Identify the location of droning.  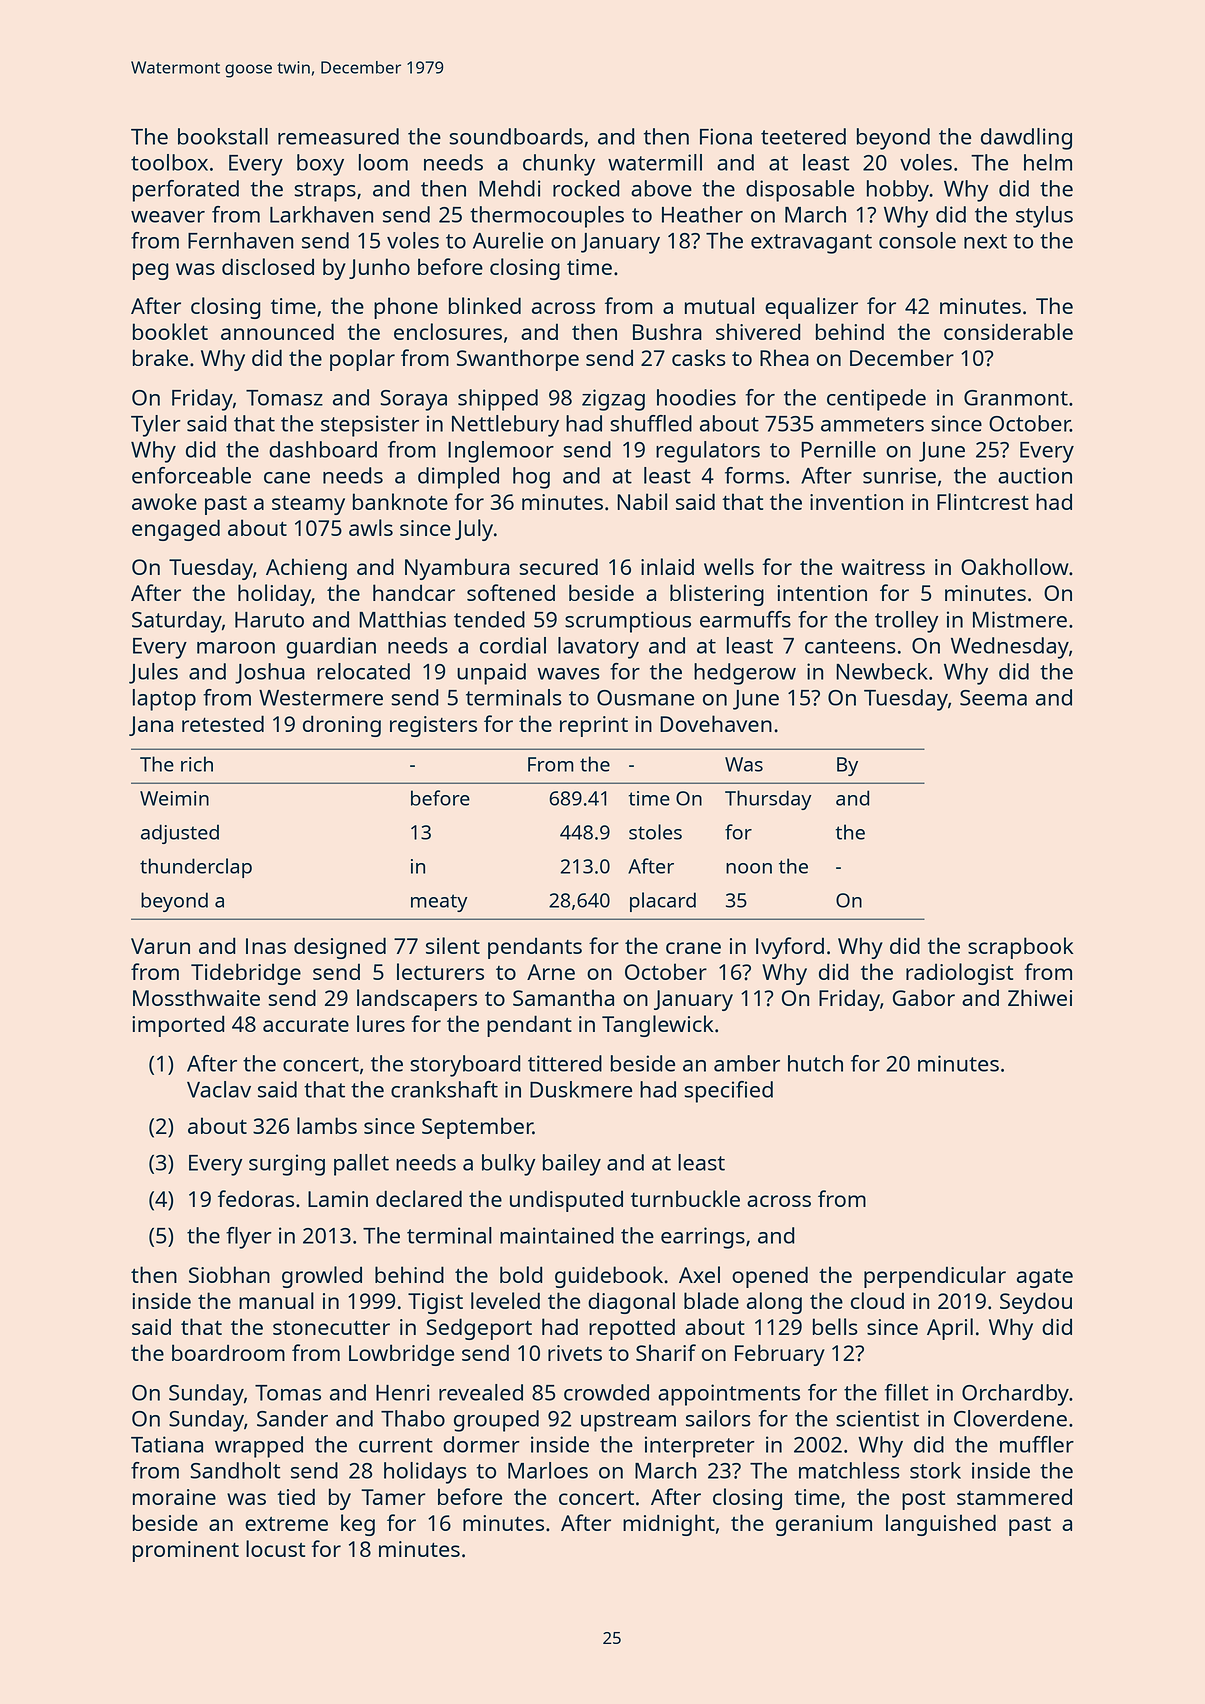
(342, 726).
